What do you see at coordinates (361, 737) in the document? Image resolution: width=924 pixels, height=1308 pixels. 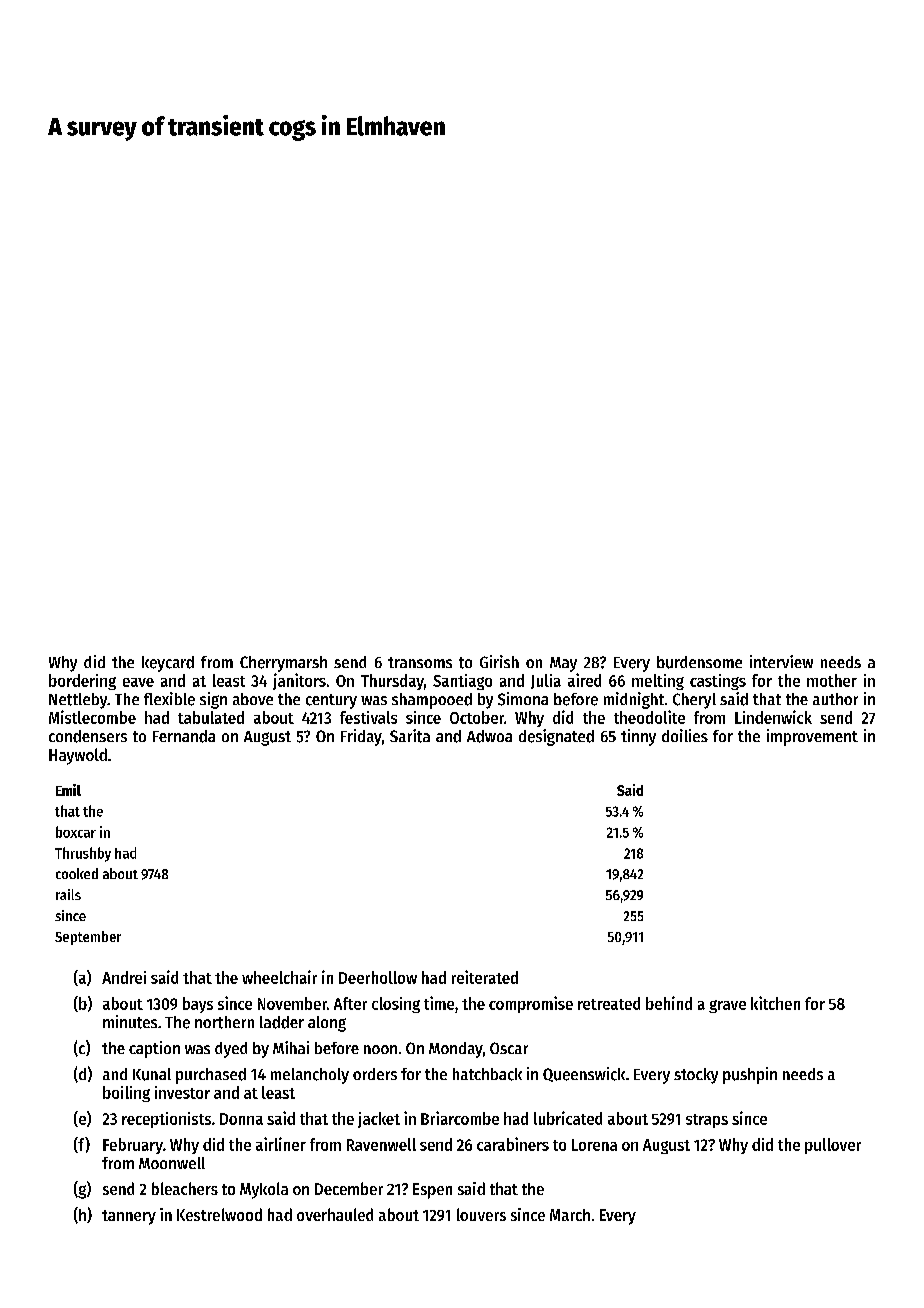 I see `Friday` at bounding box center [361, 737].
